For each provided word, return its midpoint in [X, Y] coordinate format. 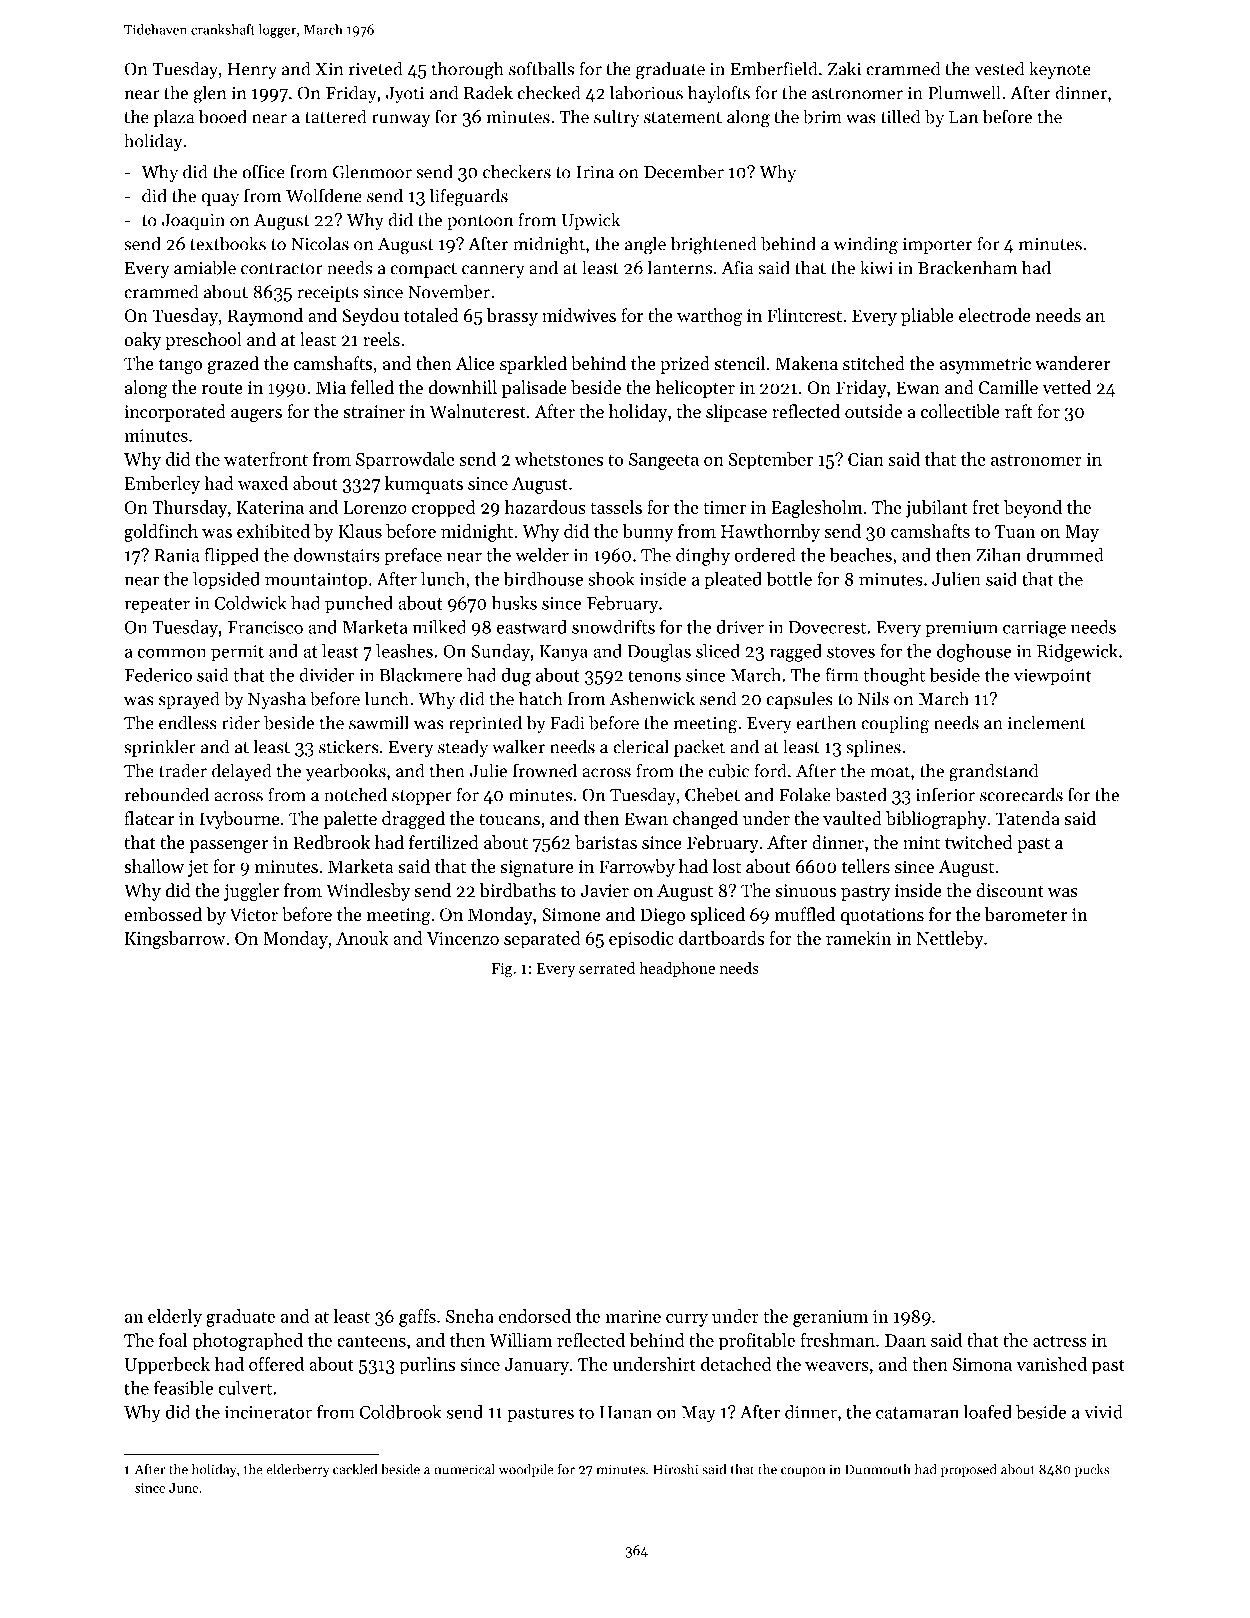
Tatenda [1027, 818]
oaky [142, 341]
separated [542, 940]
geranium [830, 1318]
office [263, 171]
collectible [960, 411]
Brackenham [967, 267]
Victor [254, 914]
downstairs [337, 555]
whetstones [558, 459]
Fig [502, 970]
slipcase [736, 413]
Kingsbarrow [175, 940]
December [684, 171]
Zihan [998, 555]
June [184, 1488]
